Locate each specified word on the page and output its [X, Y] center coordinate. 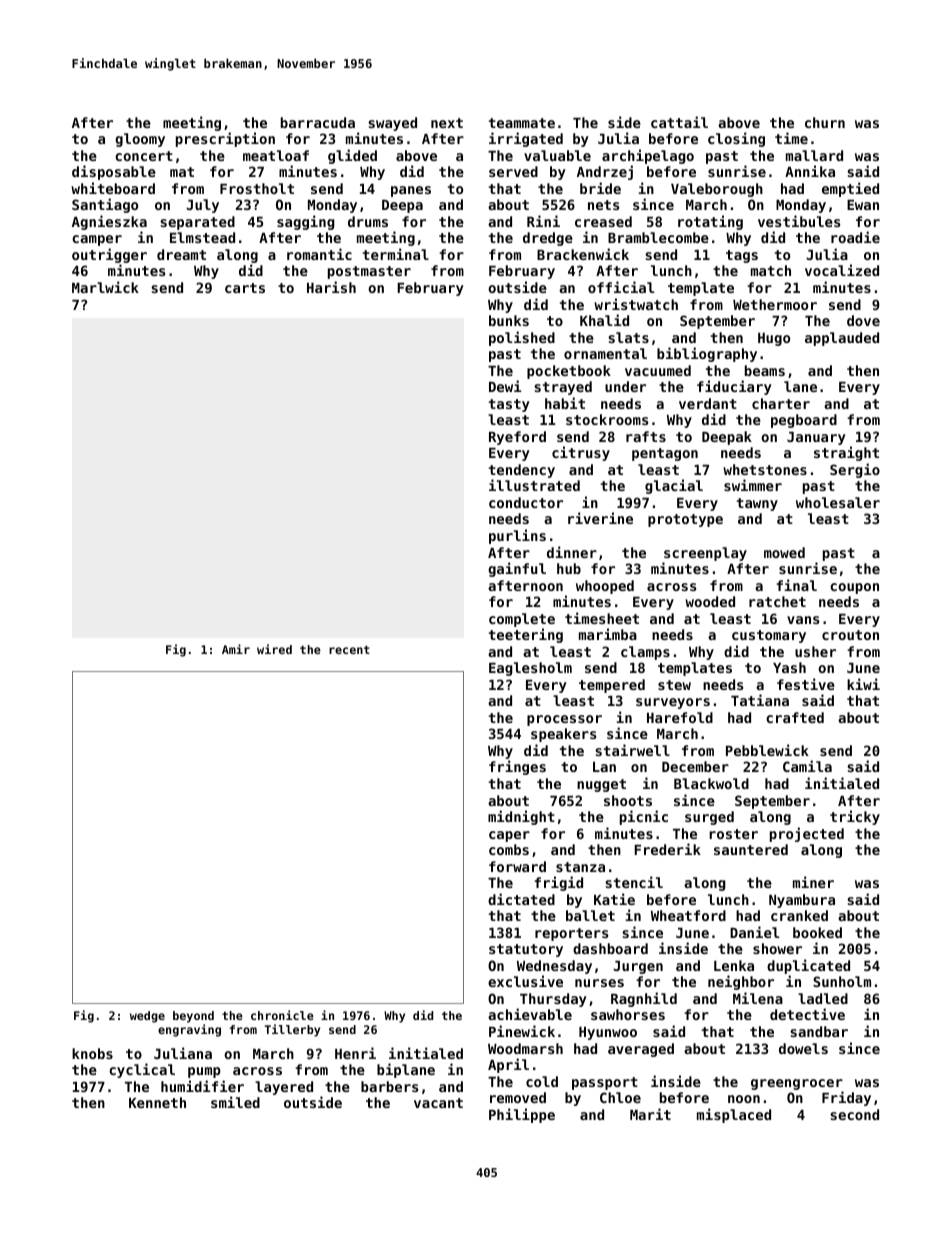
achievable [530, 1014]
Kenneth [157, 1102]
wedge [147, 1017]
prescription [225, 139]
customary [769, 636]
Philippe [522, 1115]
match [771, 270]
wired [274, 649]
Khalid [604, 320]
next [447, 123]
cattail [679, 122]
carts [245, 288]
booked [817, 932]
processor [564, 720]
